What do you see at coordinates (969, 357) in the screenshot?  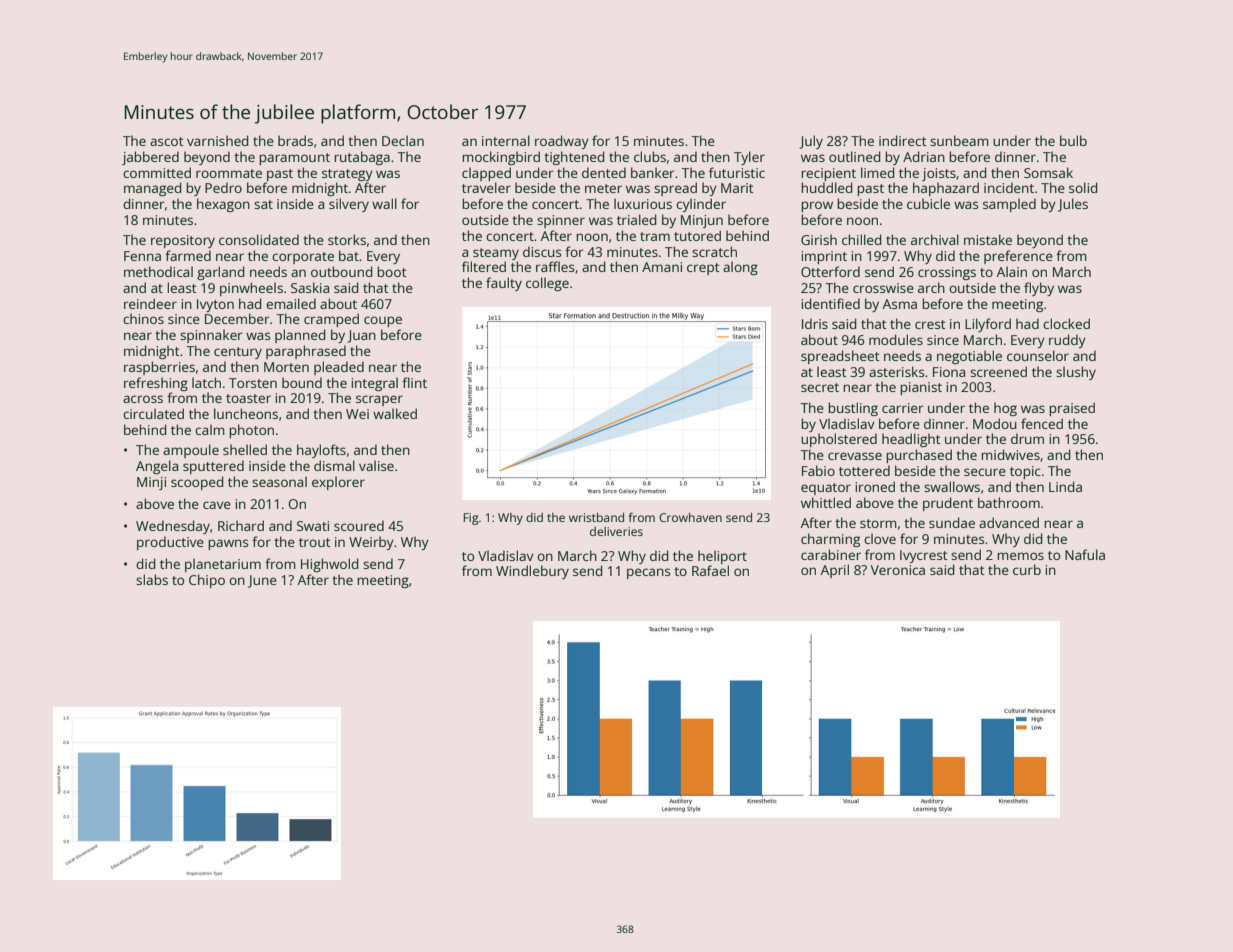 I see `negotiable` at bounding box center [969, 357].
